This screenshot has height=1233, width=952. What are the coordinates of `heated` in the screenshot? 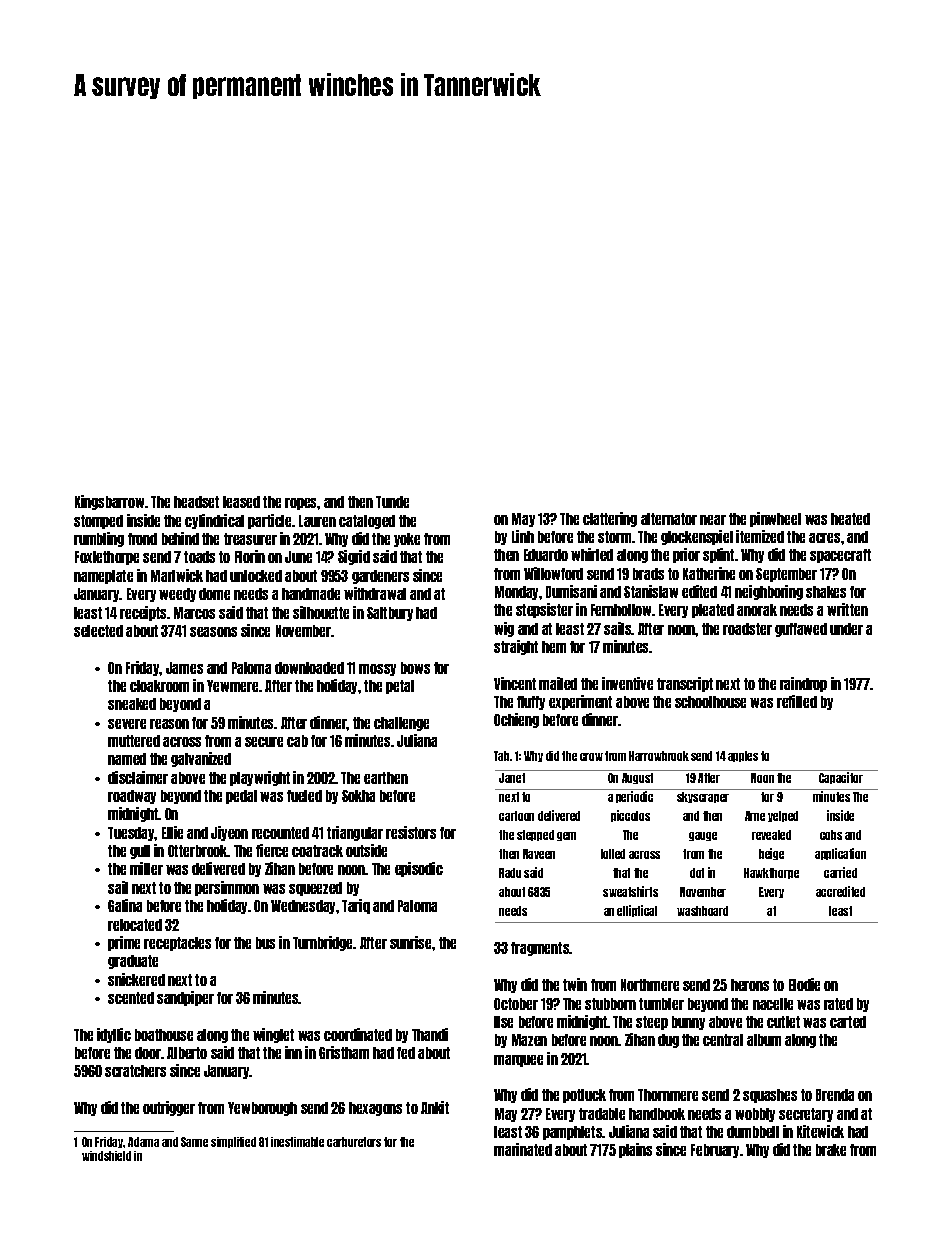 It's located at (850, 519).
